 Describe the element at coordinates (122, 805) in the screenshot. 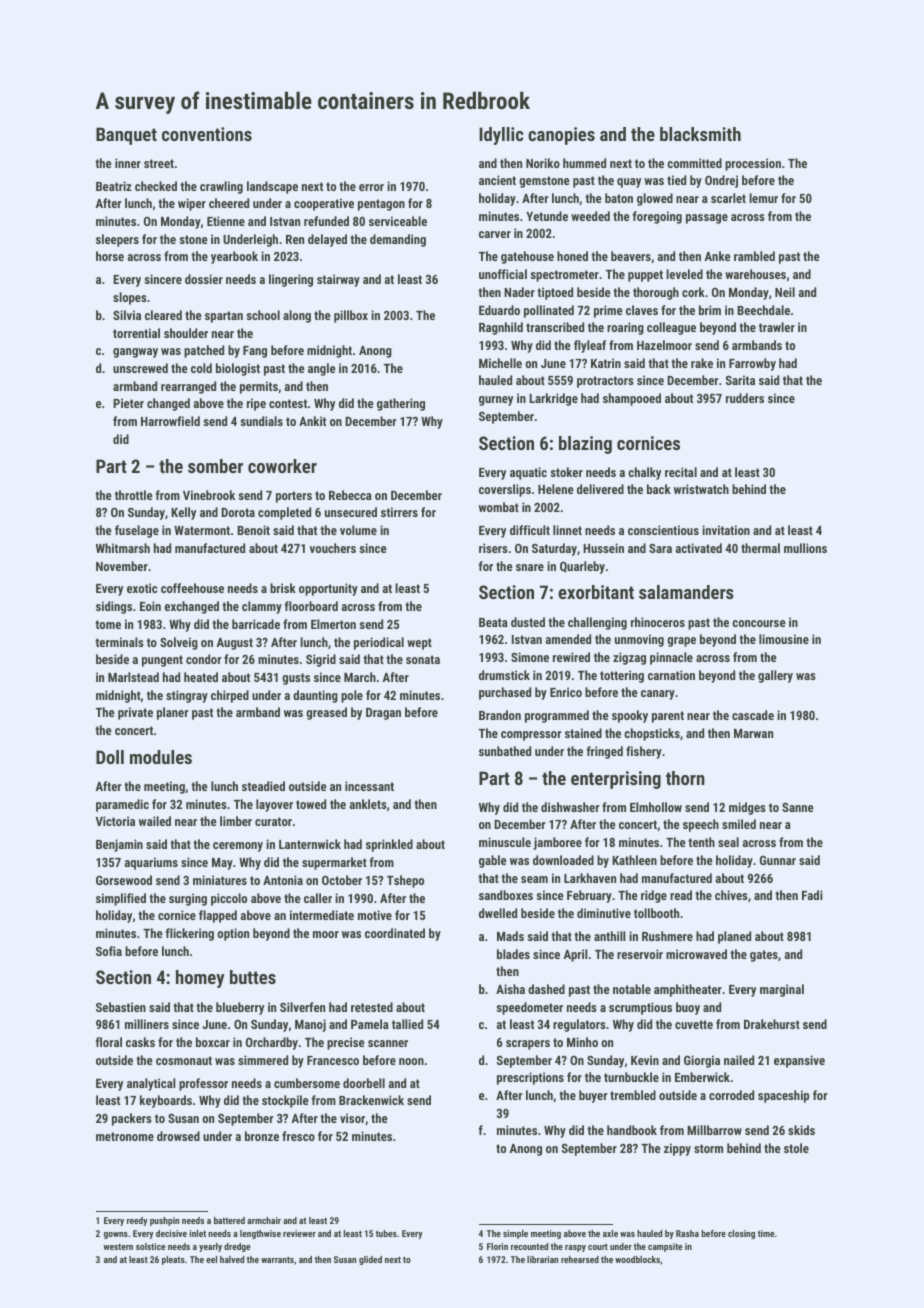

I see `paramedic` at that location.
